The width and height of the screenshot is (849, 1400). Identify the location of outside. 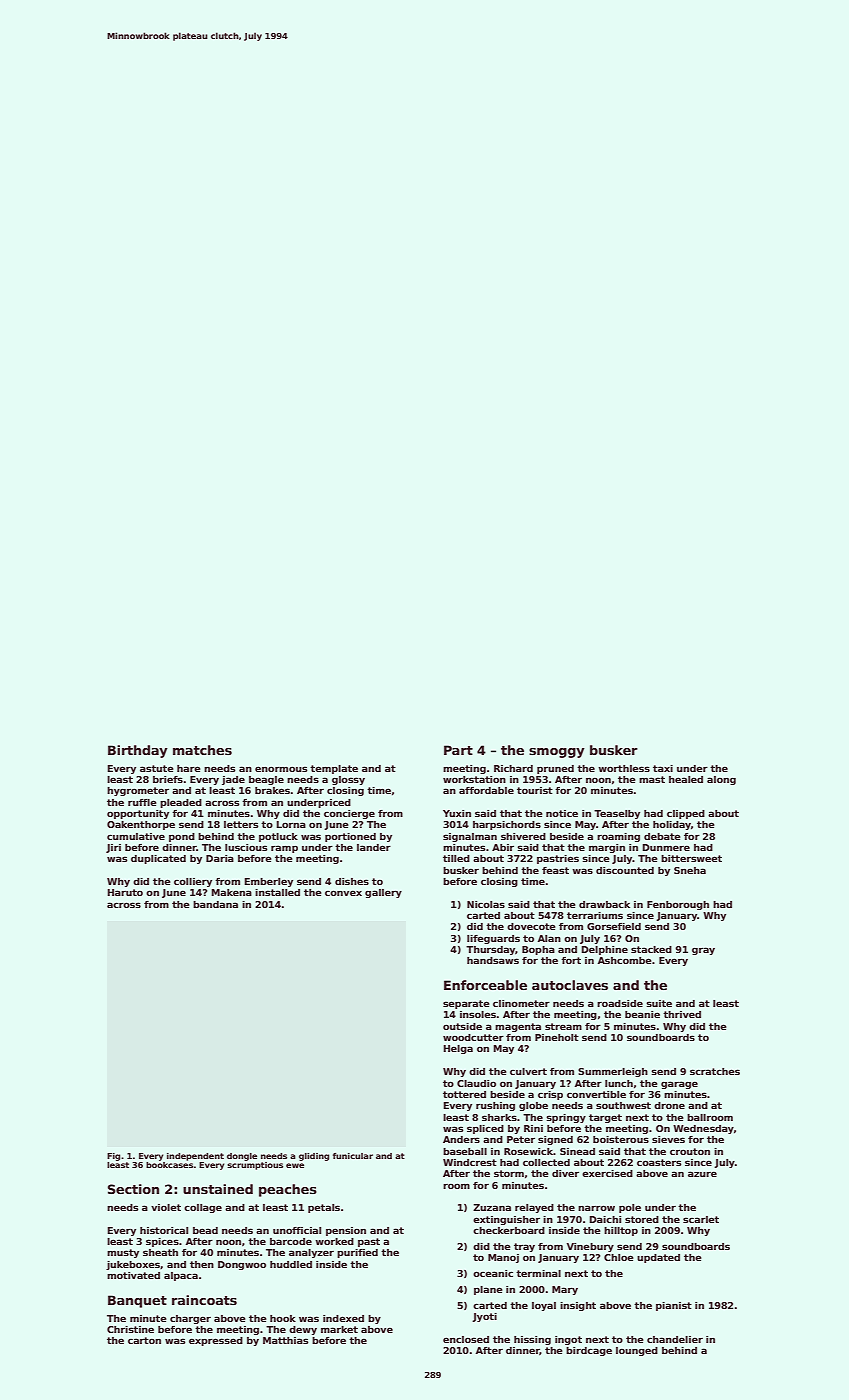
(462, 1026).
